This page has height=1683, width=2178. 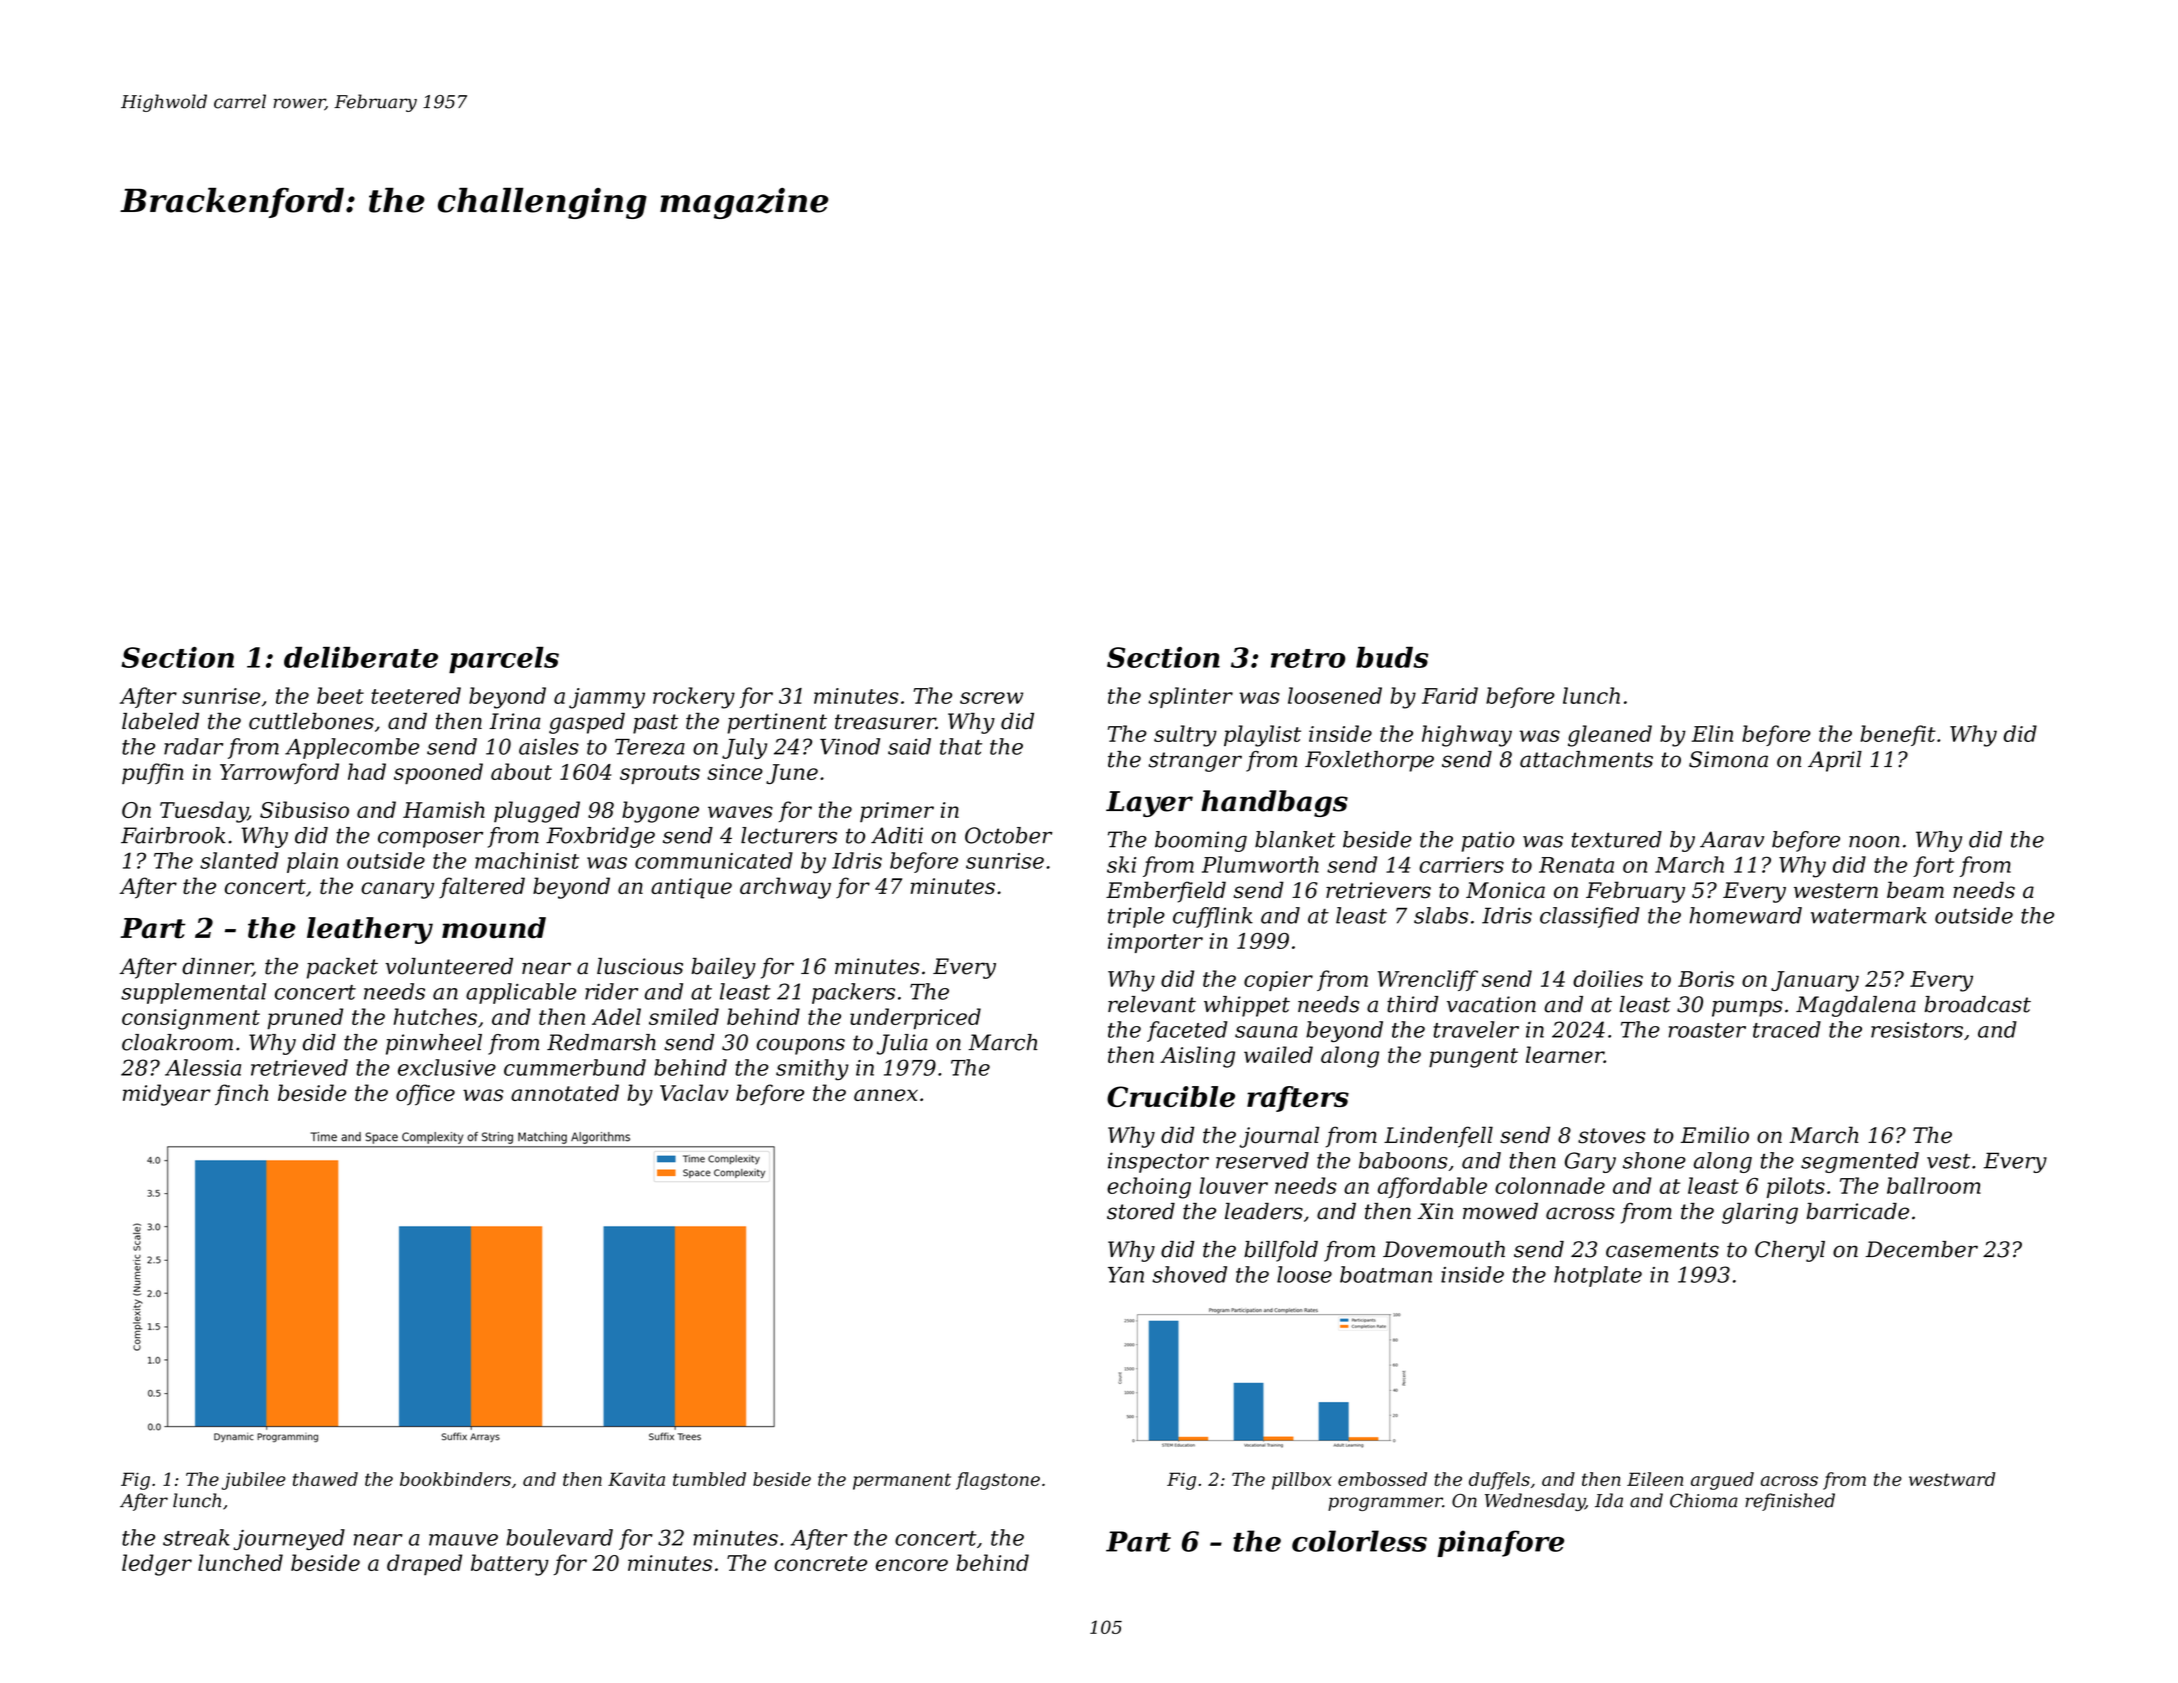 I want to click on flagstone, so click(x=998, y=1481).
